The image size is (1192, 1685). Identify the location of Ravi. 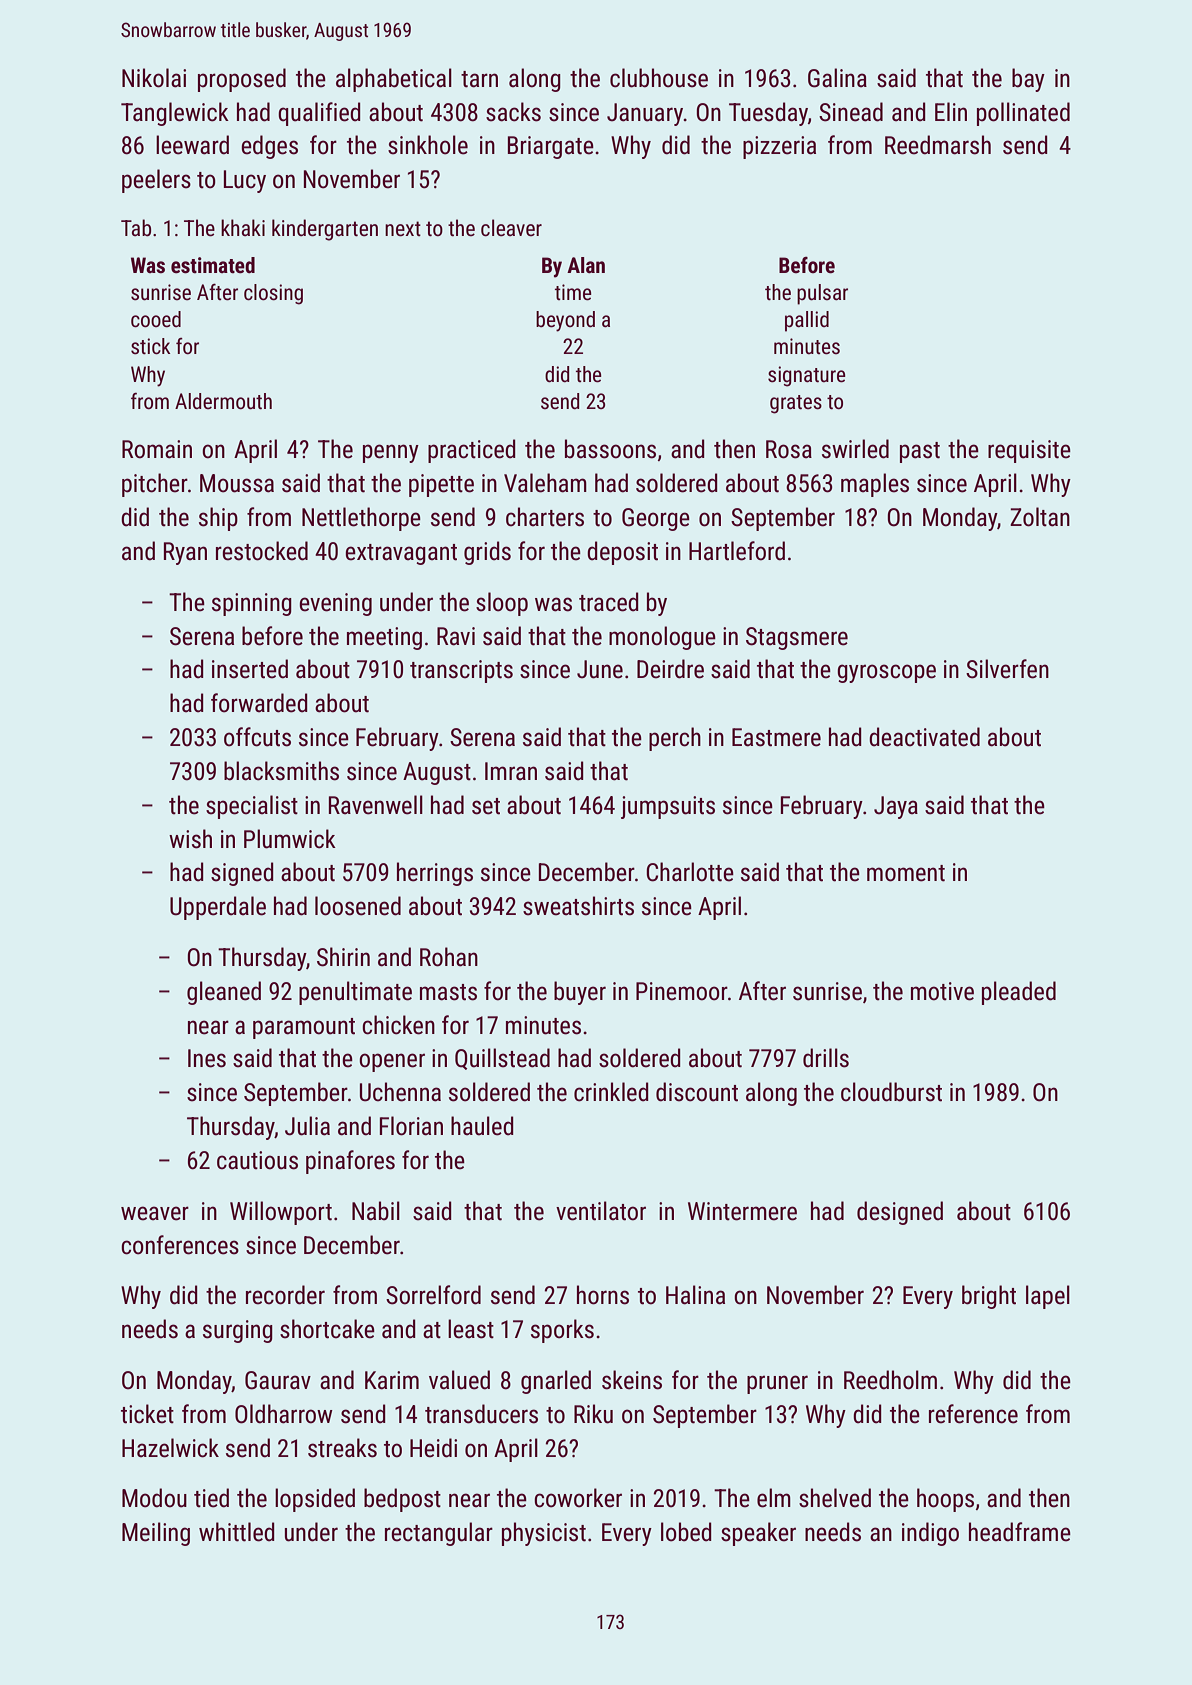
(456, 636).
